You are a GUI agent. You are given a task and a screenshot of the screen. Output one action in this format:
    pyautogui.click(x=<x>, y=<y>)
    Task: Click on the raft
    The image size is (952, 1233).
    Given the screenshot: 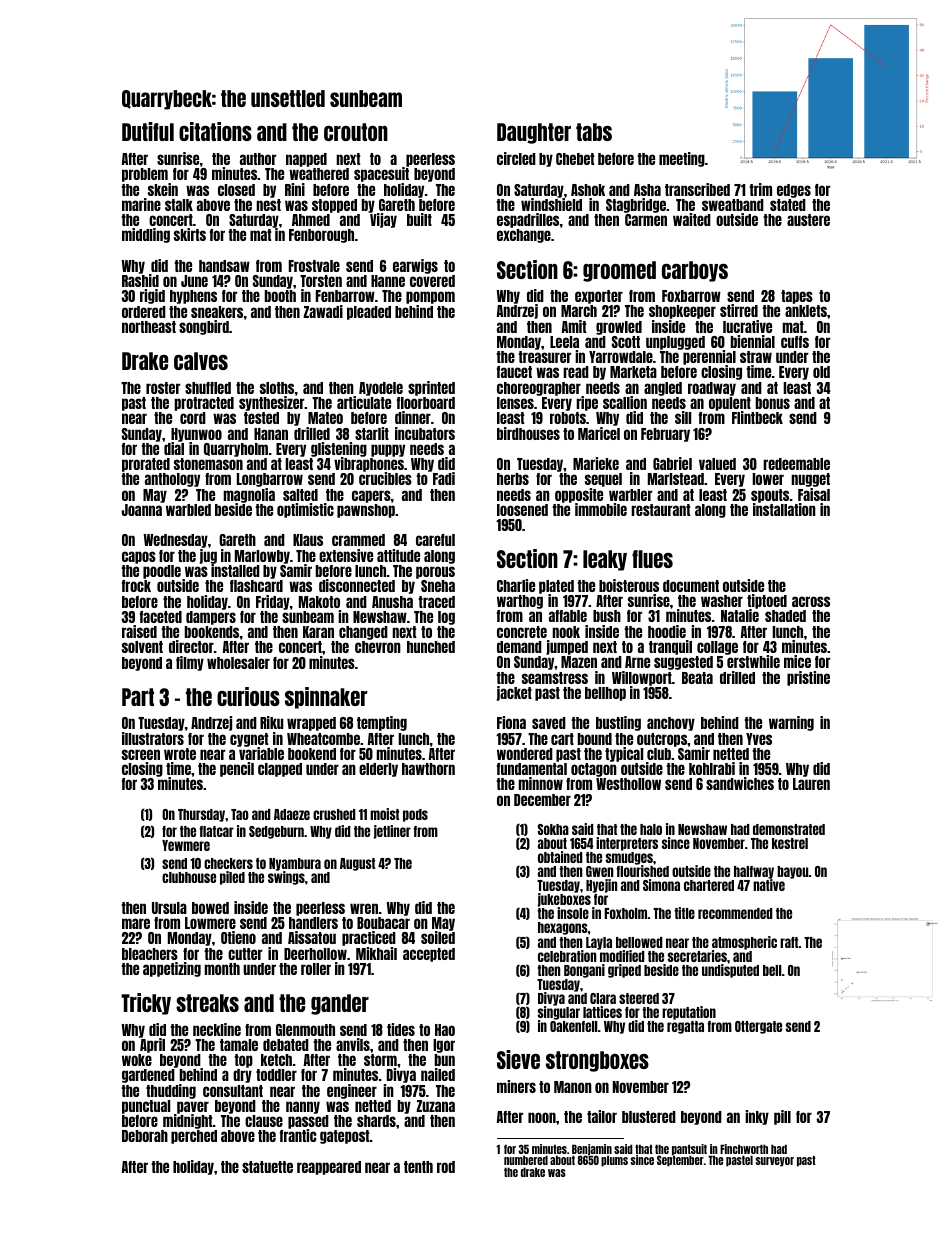 What is the action you would take?
    pyautogui.click(x=789, y=942)
